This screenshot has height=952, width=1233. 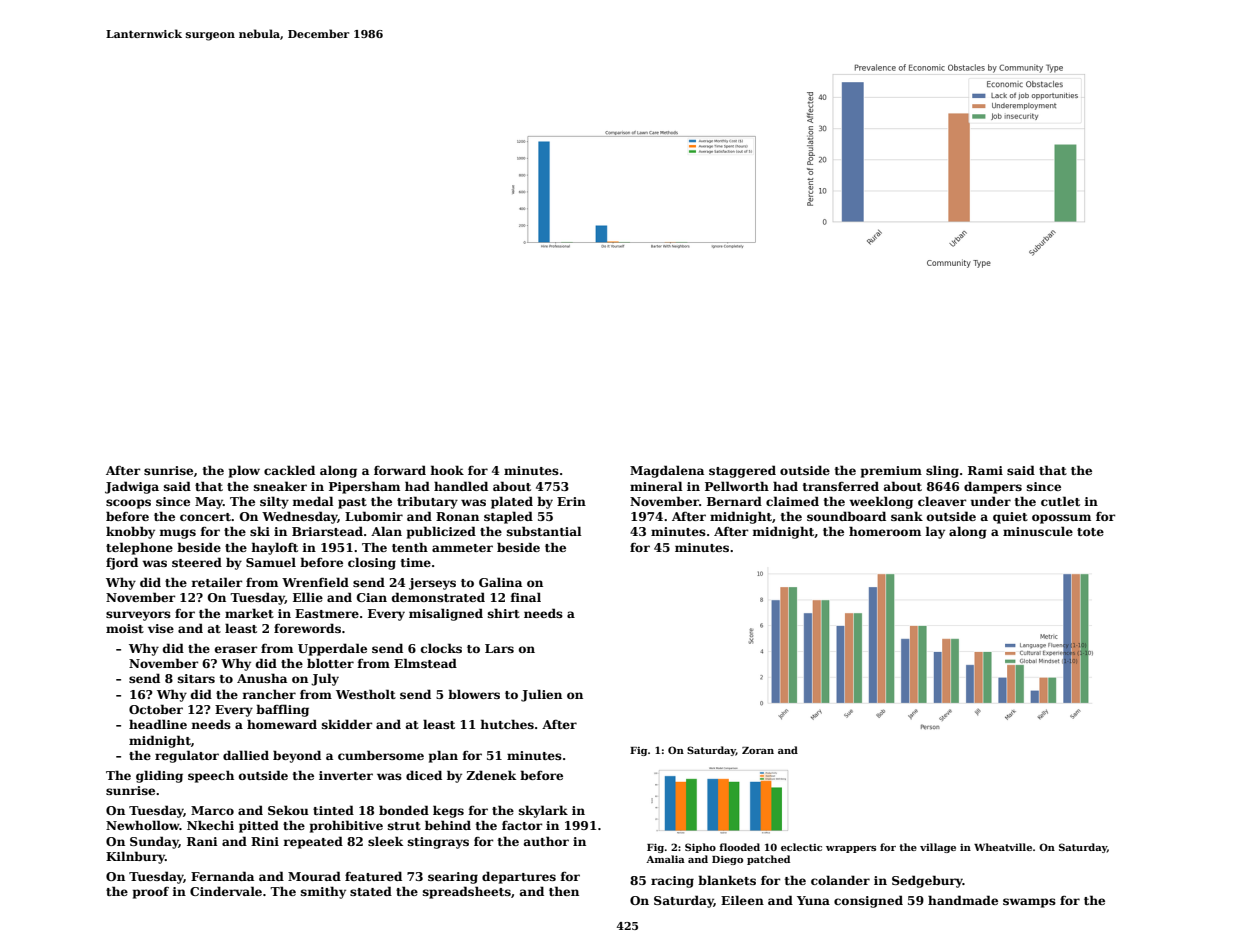 I want to click on shirt, so click(x=504, y=613).
